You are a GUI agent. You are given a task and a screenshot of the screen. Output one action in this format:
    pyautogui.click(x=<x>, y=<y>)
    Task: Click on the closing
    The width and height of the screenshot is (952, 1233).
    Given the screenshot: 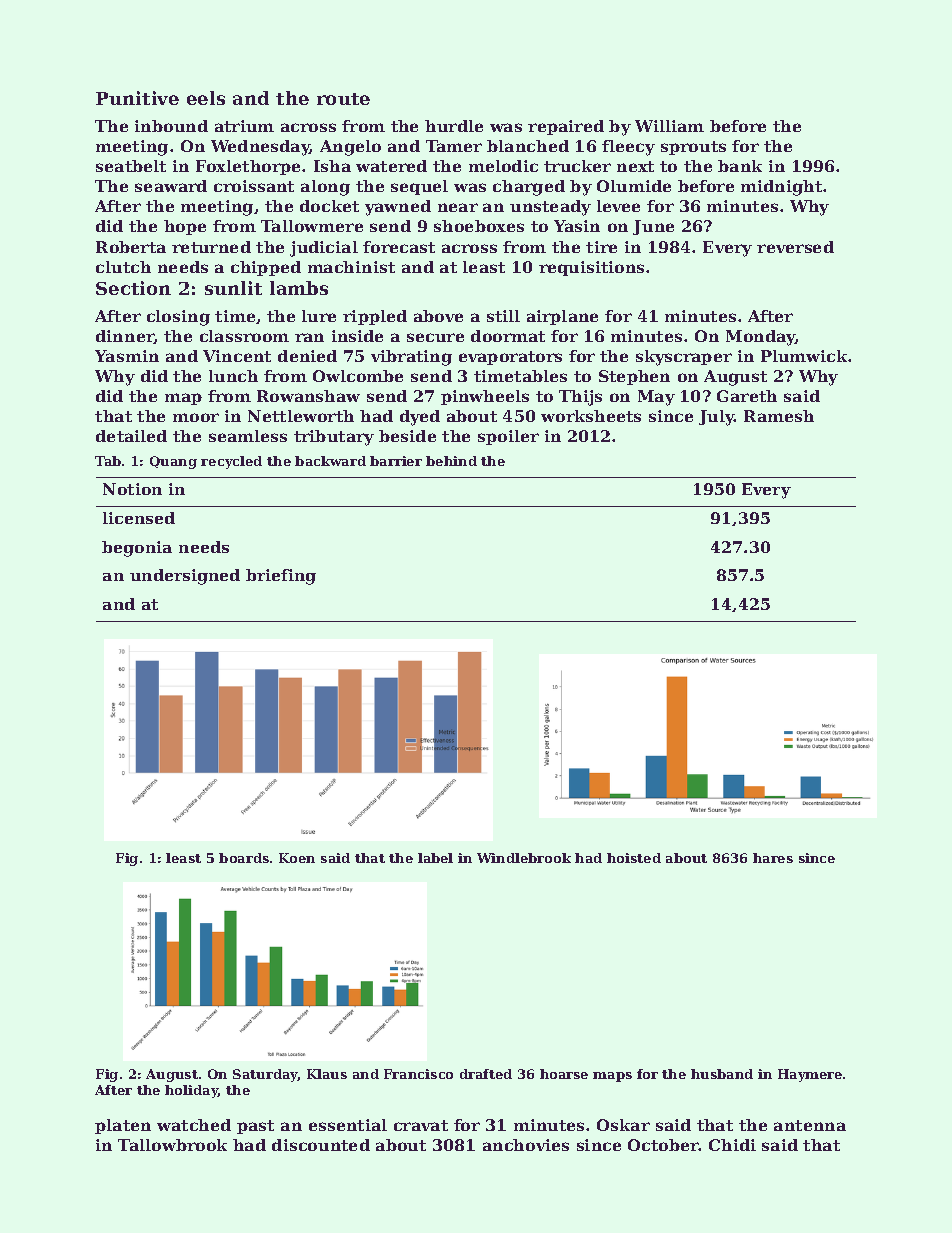 What is the action you would take?
    pyautogui.click(x=178, y=318)
